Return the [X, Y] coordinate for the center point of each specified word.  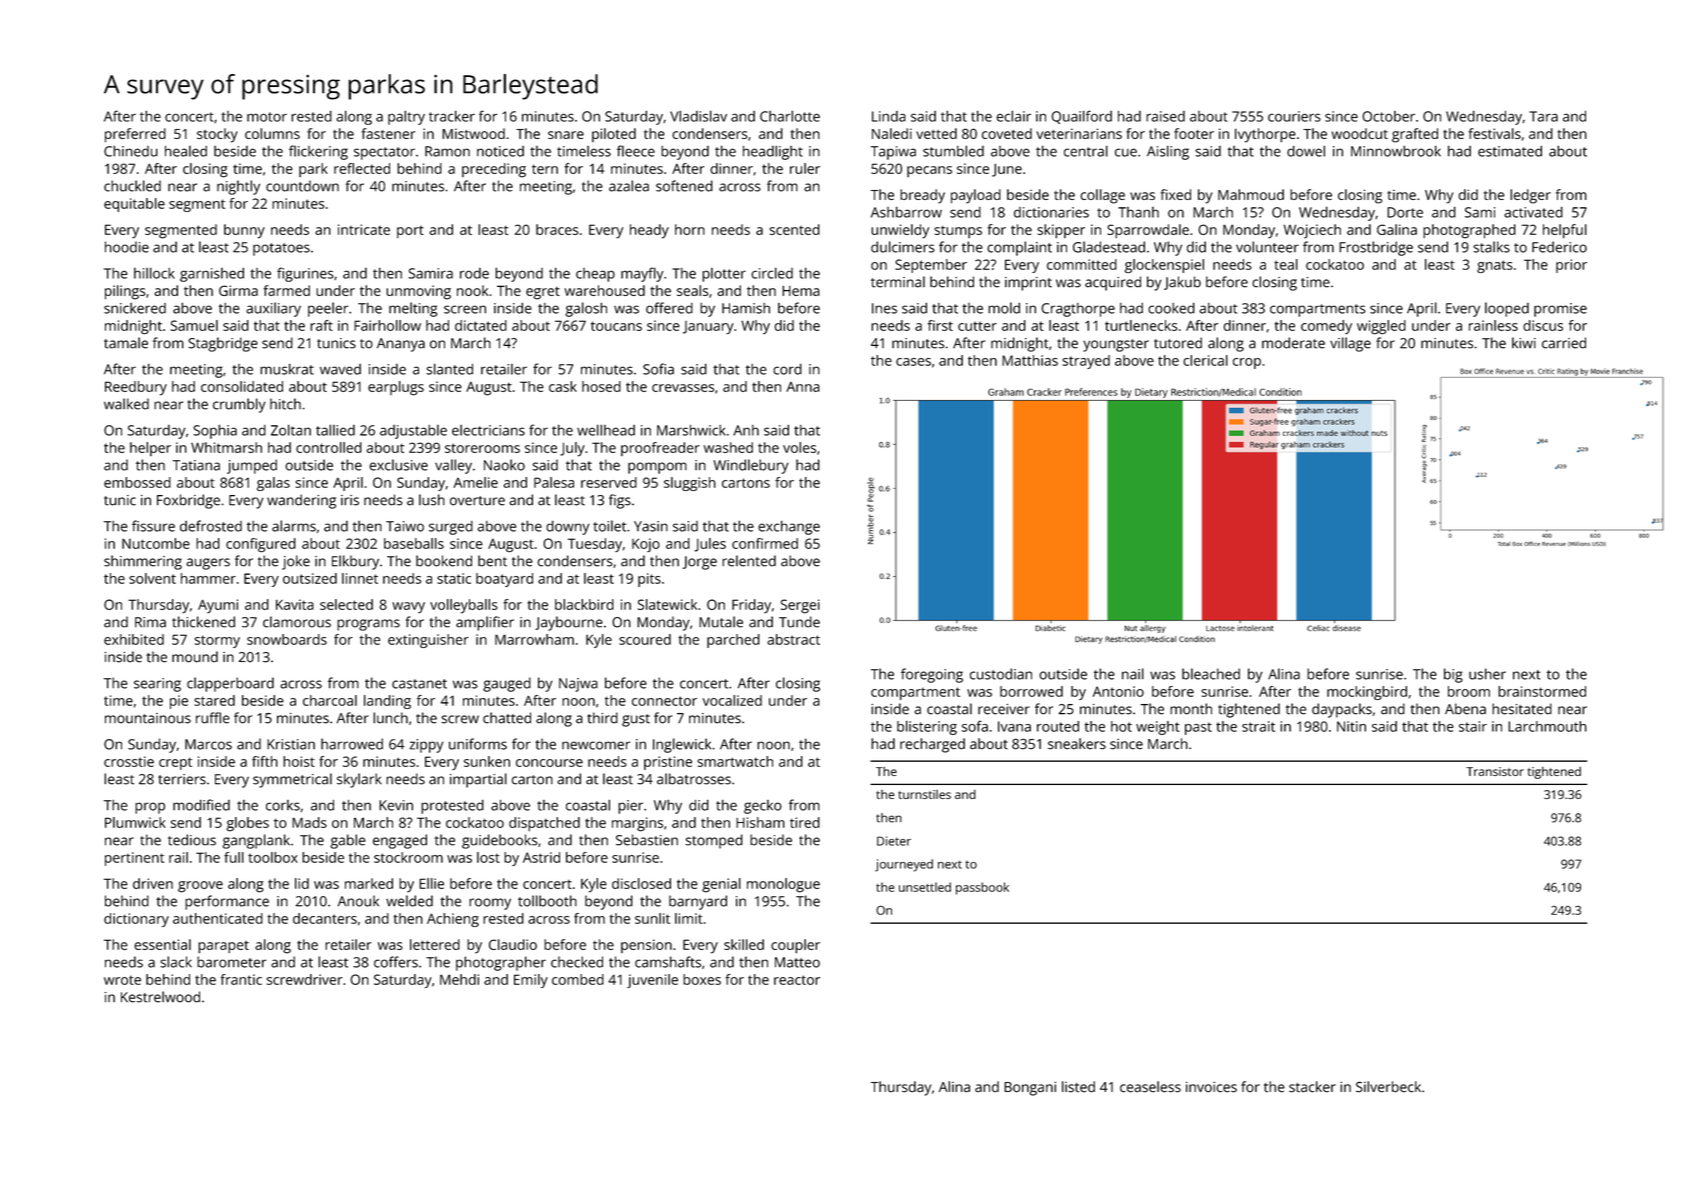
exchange [789, 527]
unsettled [925, 887]
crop [1247, 363]
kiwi [1524, 343]
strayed [1086, 362]
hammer [208, 578]
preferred [135, 135]
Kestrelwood [160, 997]
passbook [982, 888]
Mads [309, 822]
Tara [1543, 116]
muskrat [287, 369]
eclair [1014, 116]
